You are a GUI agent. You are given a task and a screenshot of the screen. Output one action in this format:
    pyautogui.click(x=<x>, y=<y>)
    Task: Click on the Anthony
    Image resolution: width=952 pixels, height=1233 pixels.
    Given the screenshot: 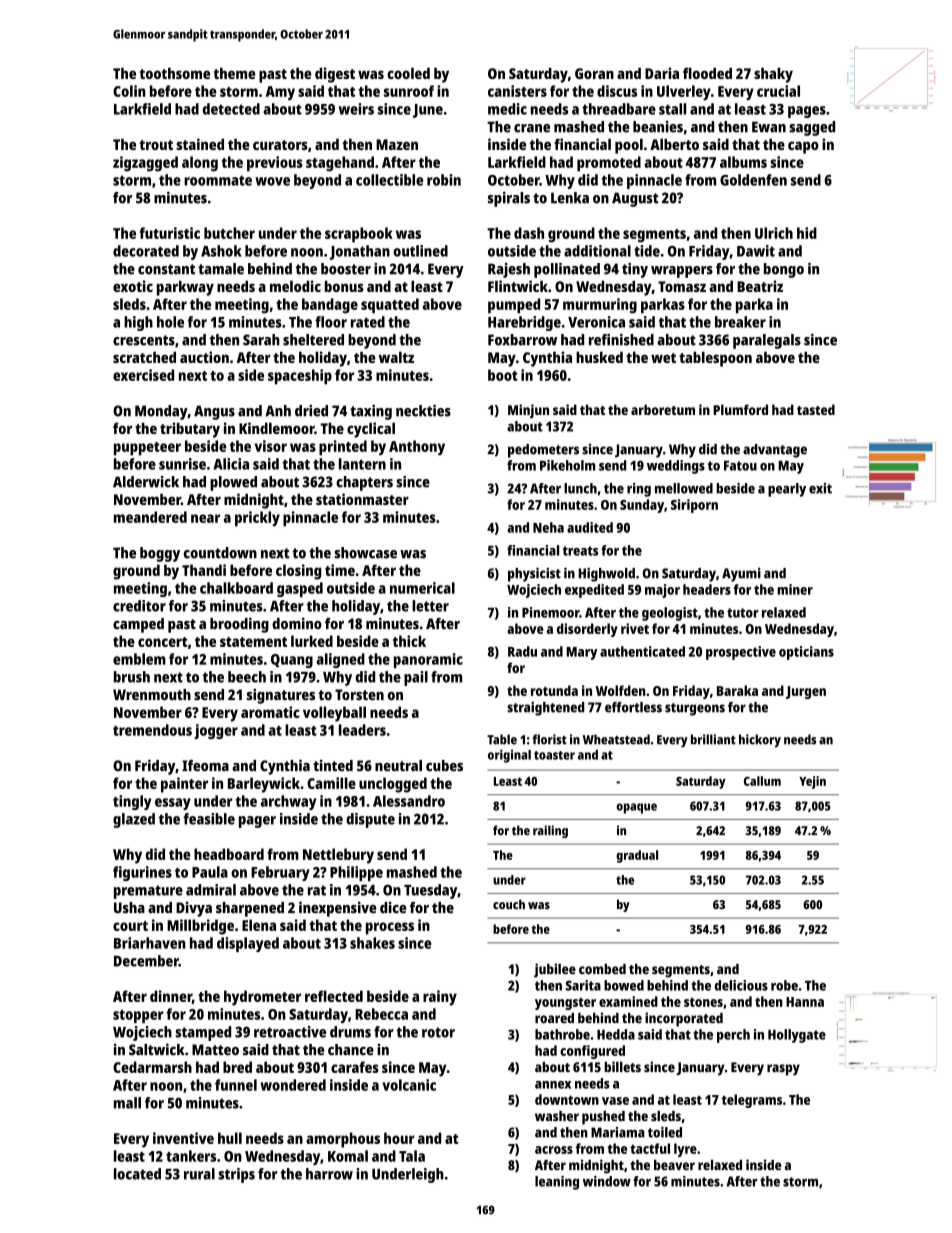 What is the action you would take?
    pyautogui.click(x=417, y=448)
